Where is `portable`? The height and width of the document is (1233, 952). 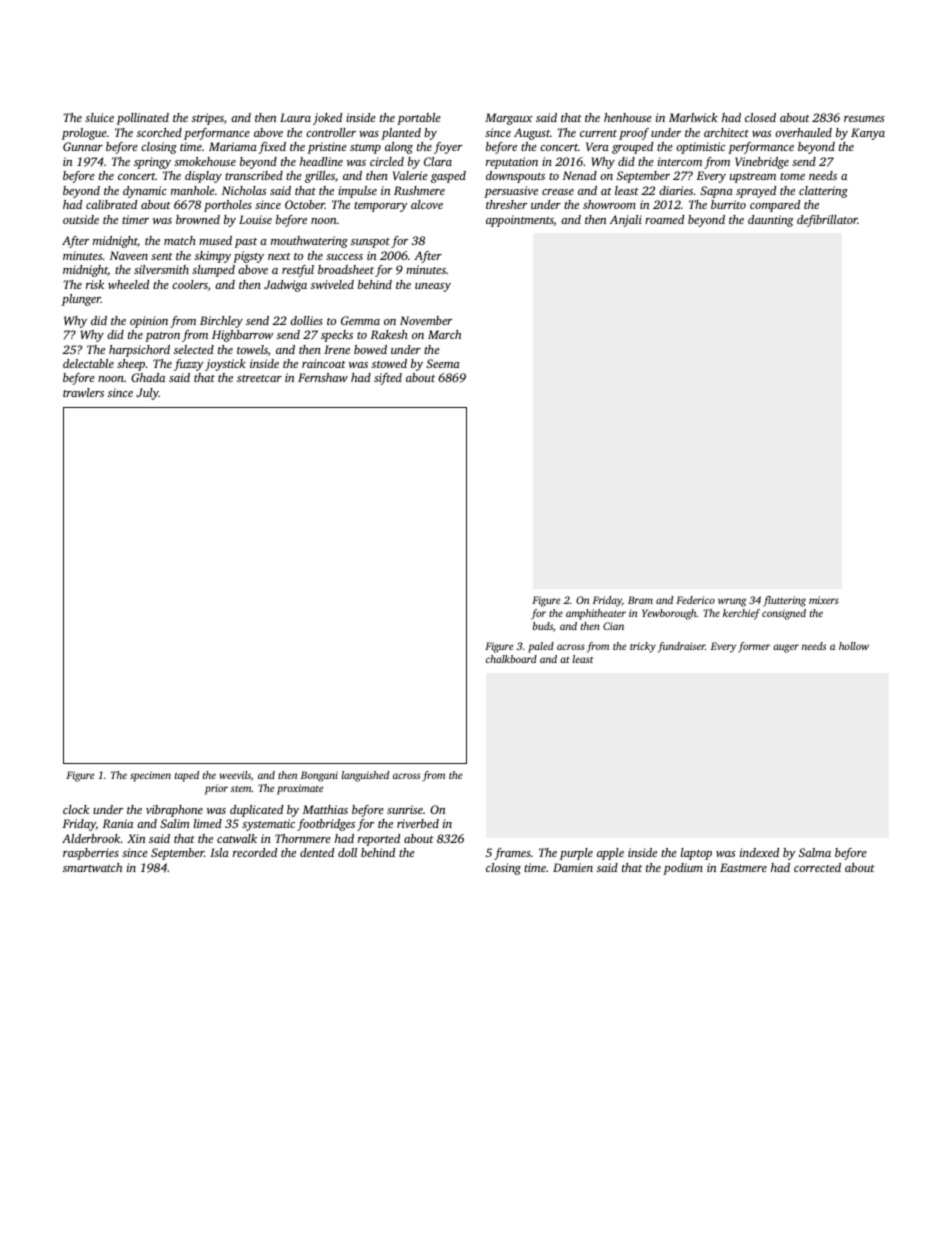 portable is located at coordinates (419, 119).
